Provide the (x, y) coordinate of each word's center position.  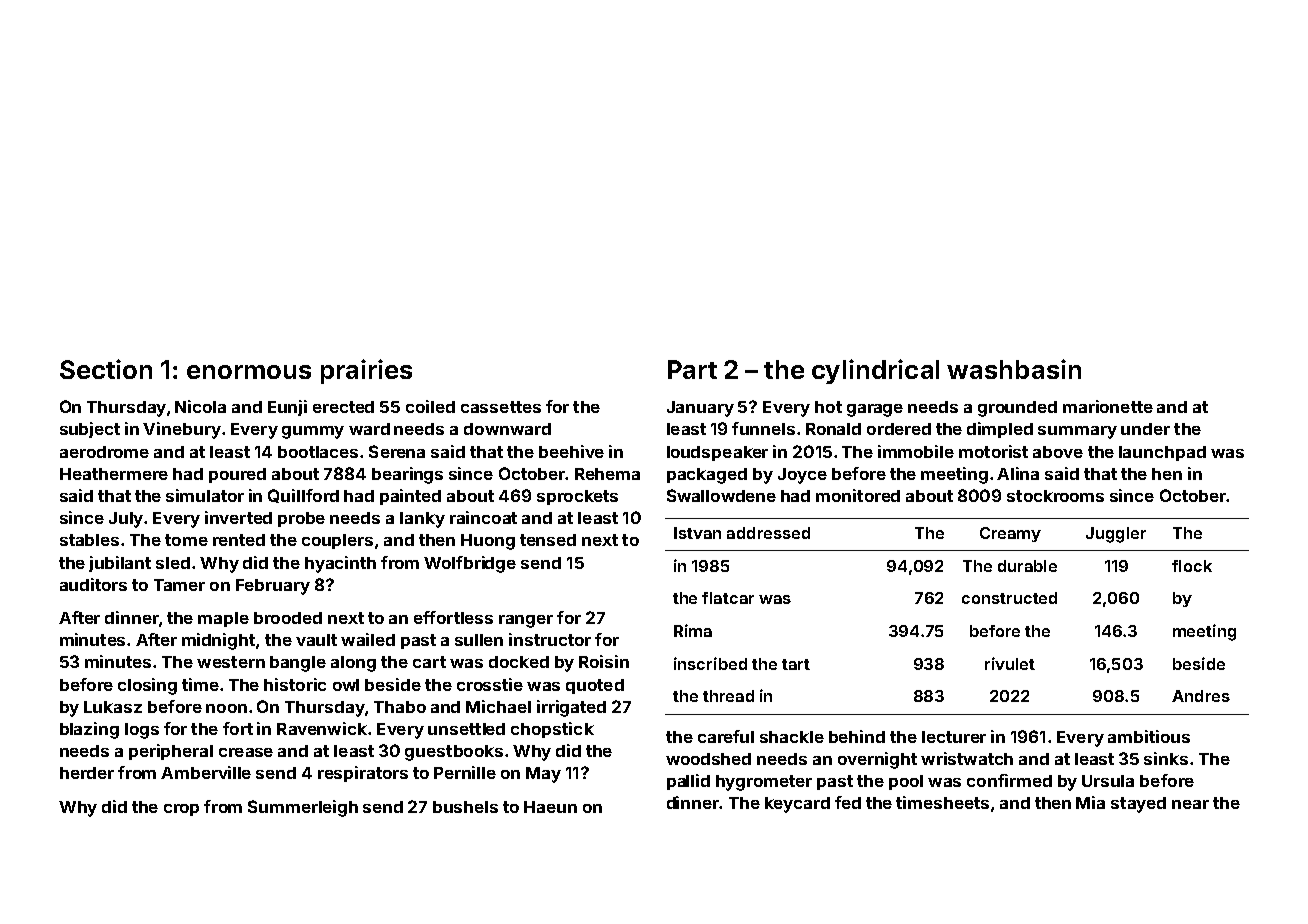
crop (181, 810)
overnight (877, 760)
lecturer (954, 737)
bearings (407, 475)
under (1145, 429)
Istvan (697, 533)
